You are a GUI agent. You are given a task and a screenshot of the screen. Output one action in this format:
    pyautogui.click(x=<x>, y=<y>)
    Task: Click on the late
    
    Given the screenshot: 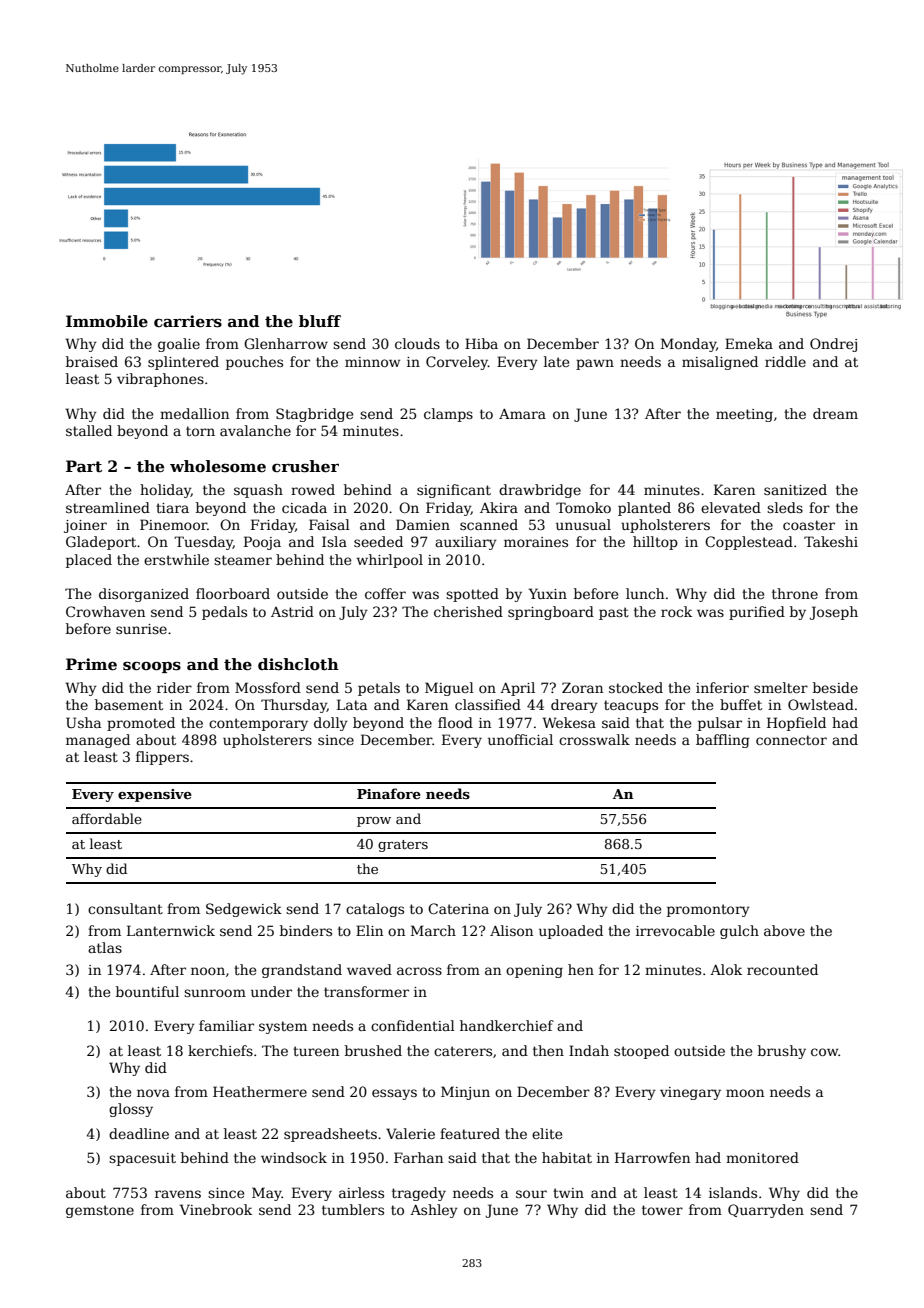 What is the action you would take?
    pyautogui.click(x=556, y=361)
